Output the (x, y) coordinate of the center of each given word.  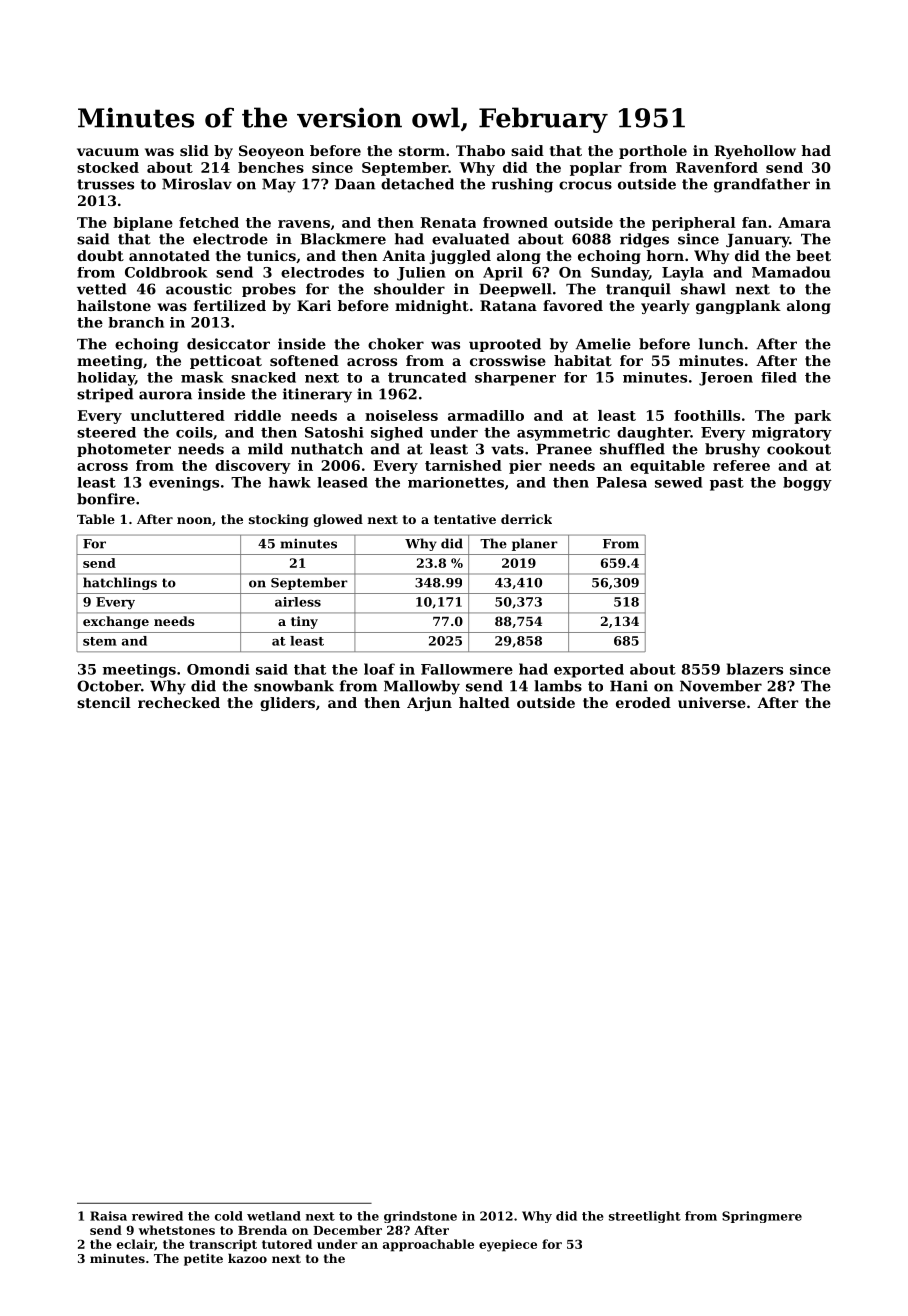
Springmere (762, 1217)
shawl (703, 289)
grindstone (420, 1217)
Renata (448, 222)
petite (203, 1260)
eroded (643, 702)
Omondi (218, 669)
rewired (157, 1216)
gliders (287, 704)
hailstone (114, 305)
